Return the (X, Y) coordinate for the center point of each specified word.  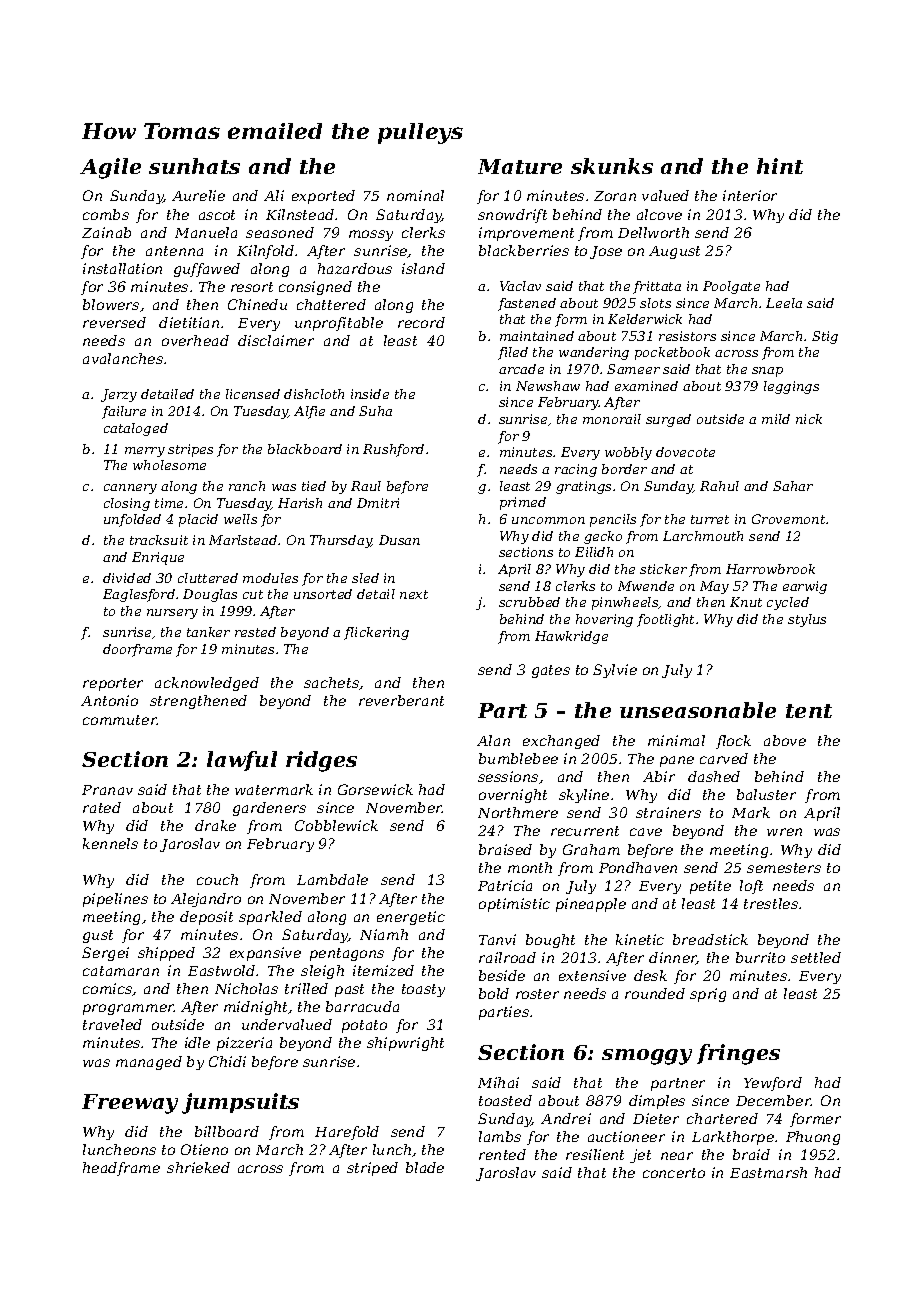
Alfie (309, 412)
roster (537, 994)
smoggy (647, 1057)
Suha (375, 411)
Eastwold (221, 970)
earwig (805, 587)
